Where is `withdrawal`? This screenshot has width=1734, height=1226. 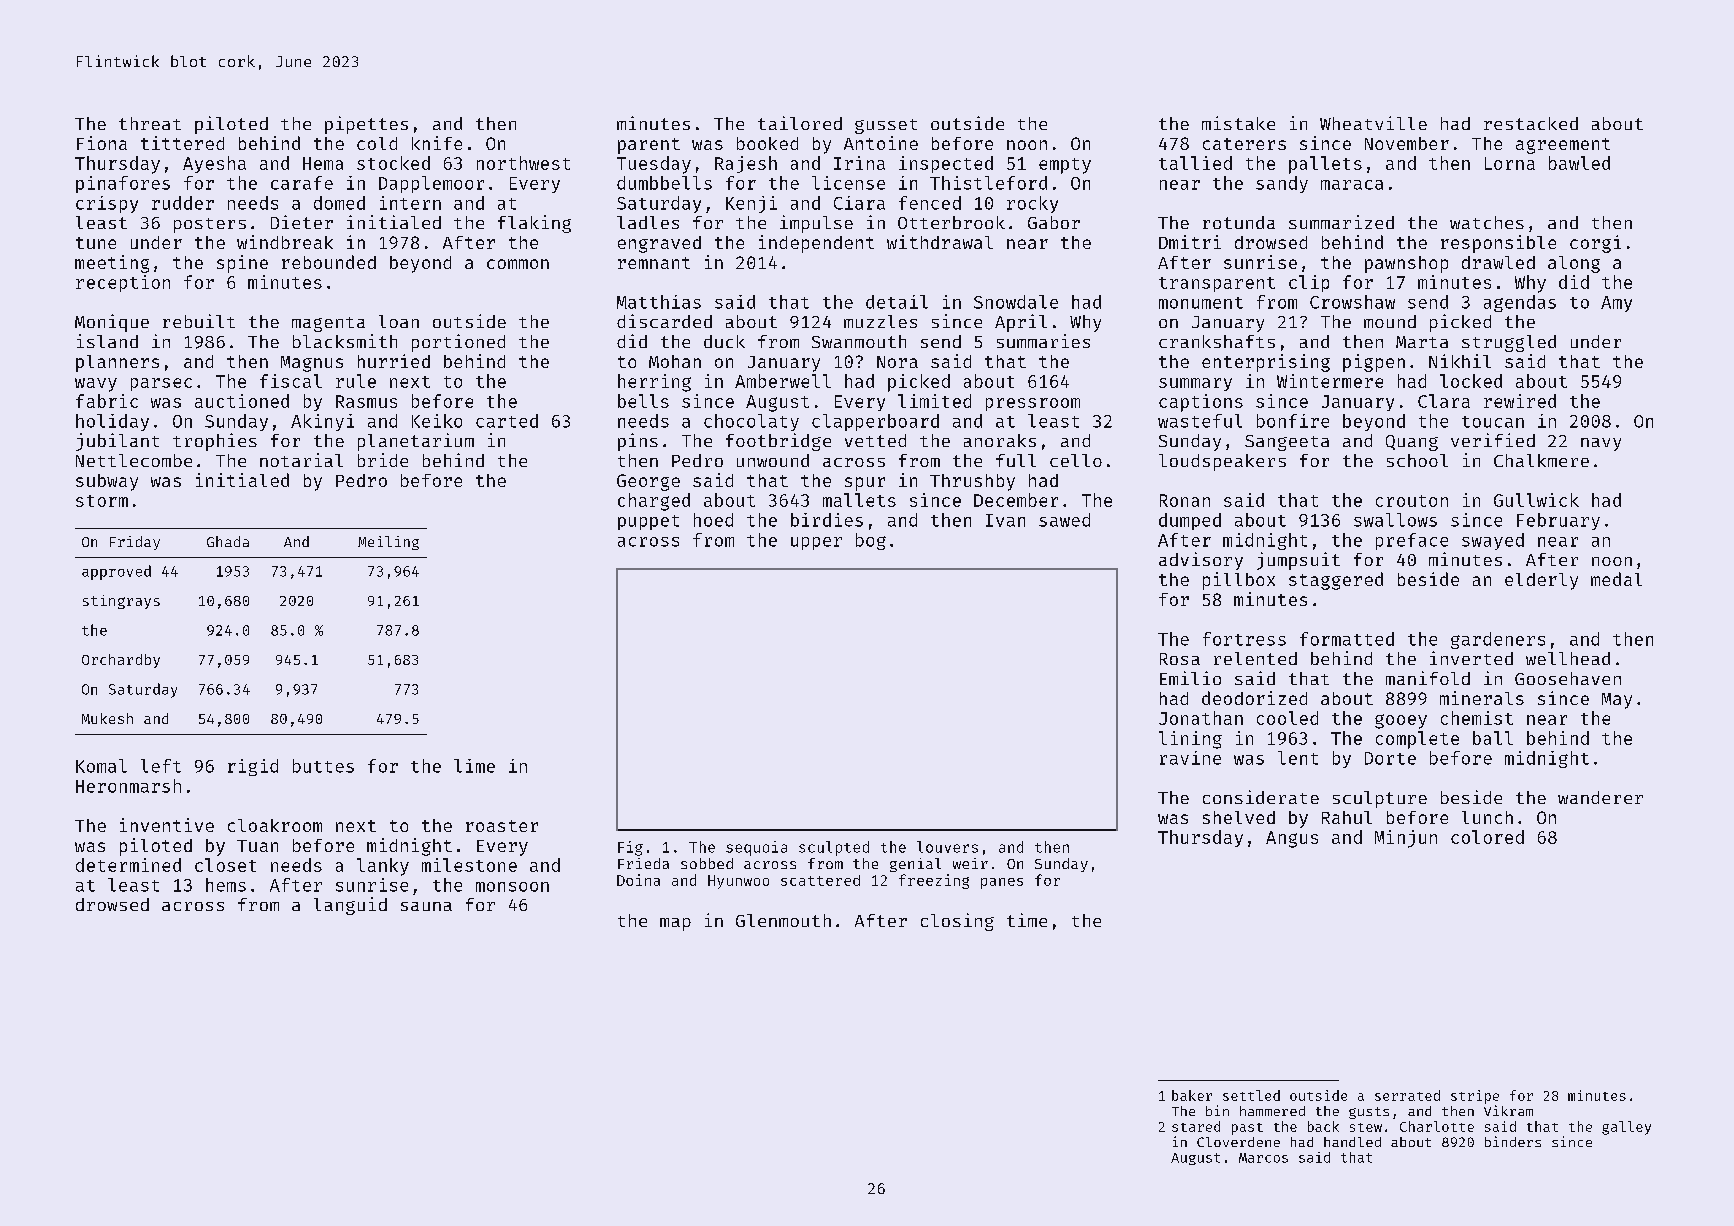 withdrawal is located at coordinates (940, 242).
